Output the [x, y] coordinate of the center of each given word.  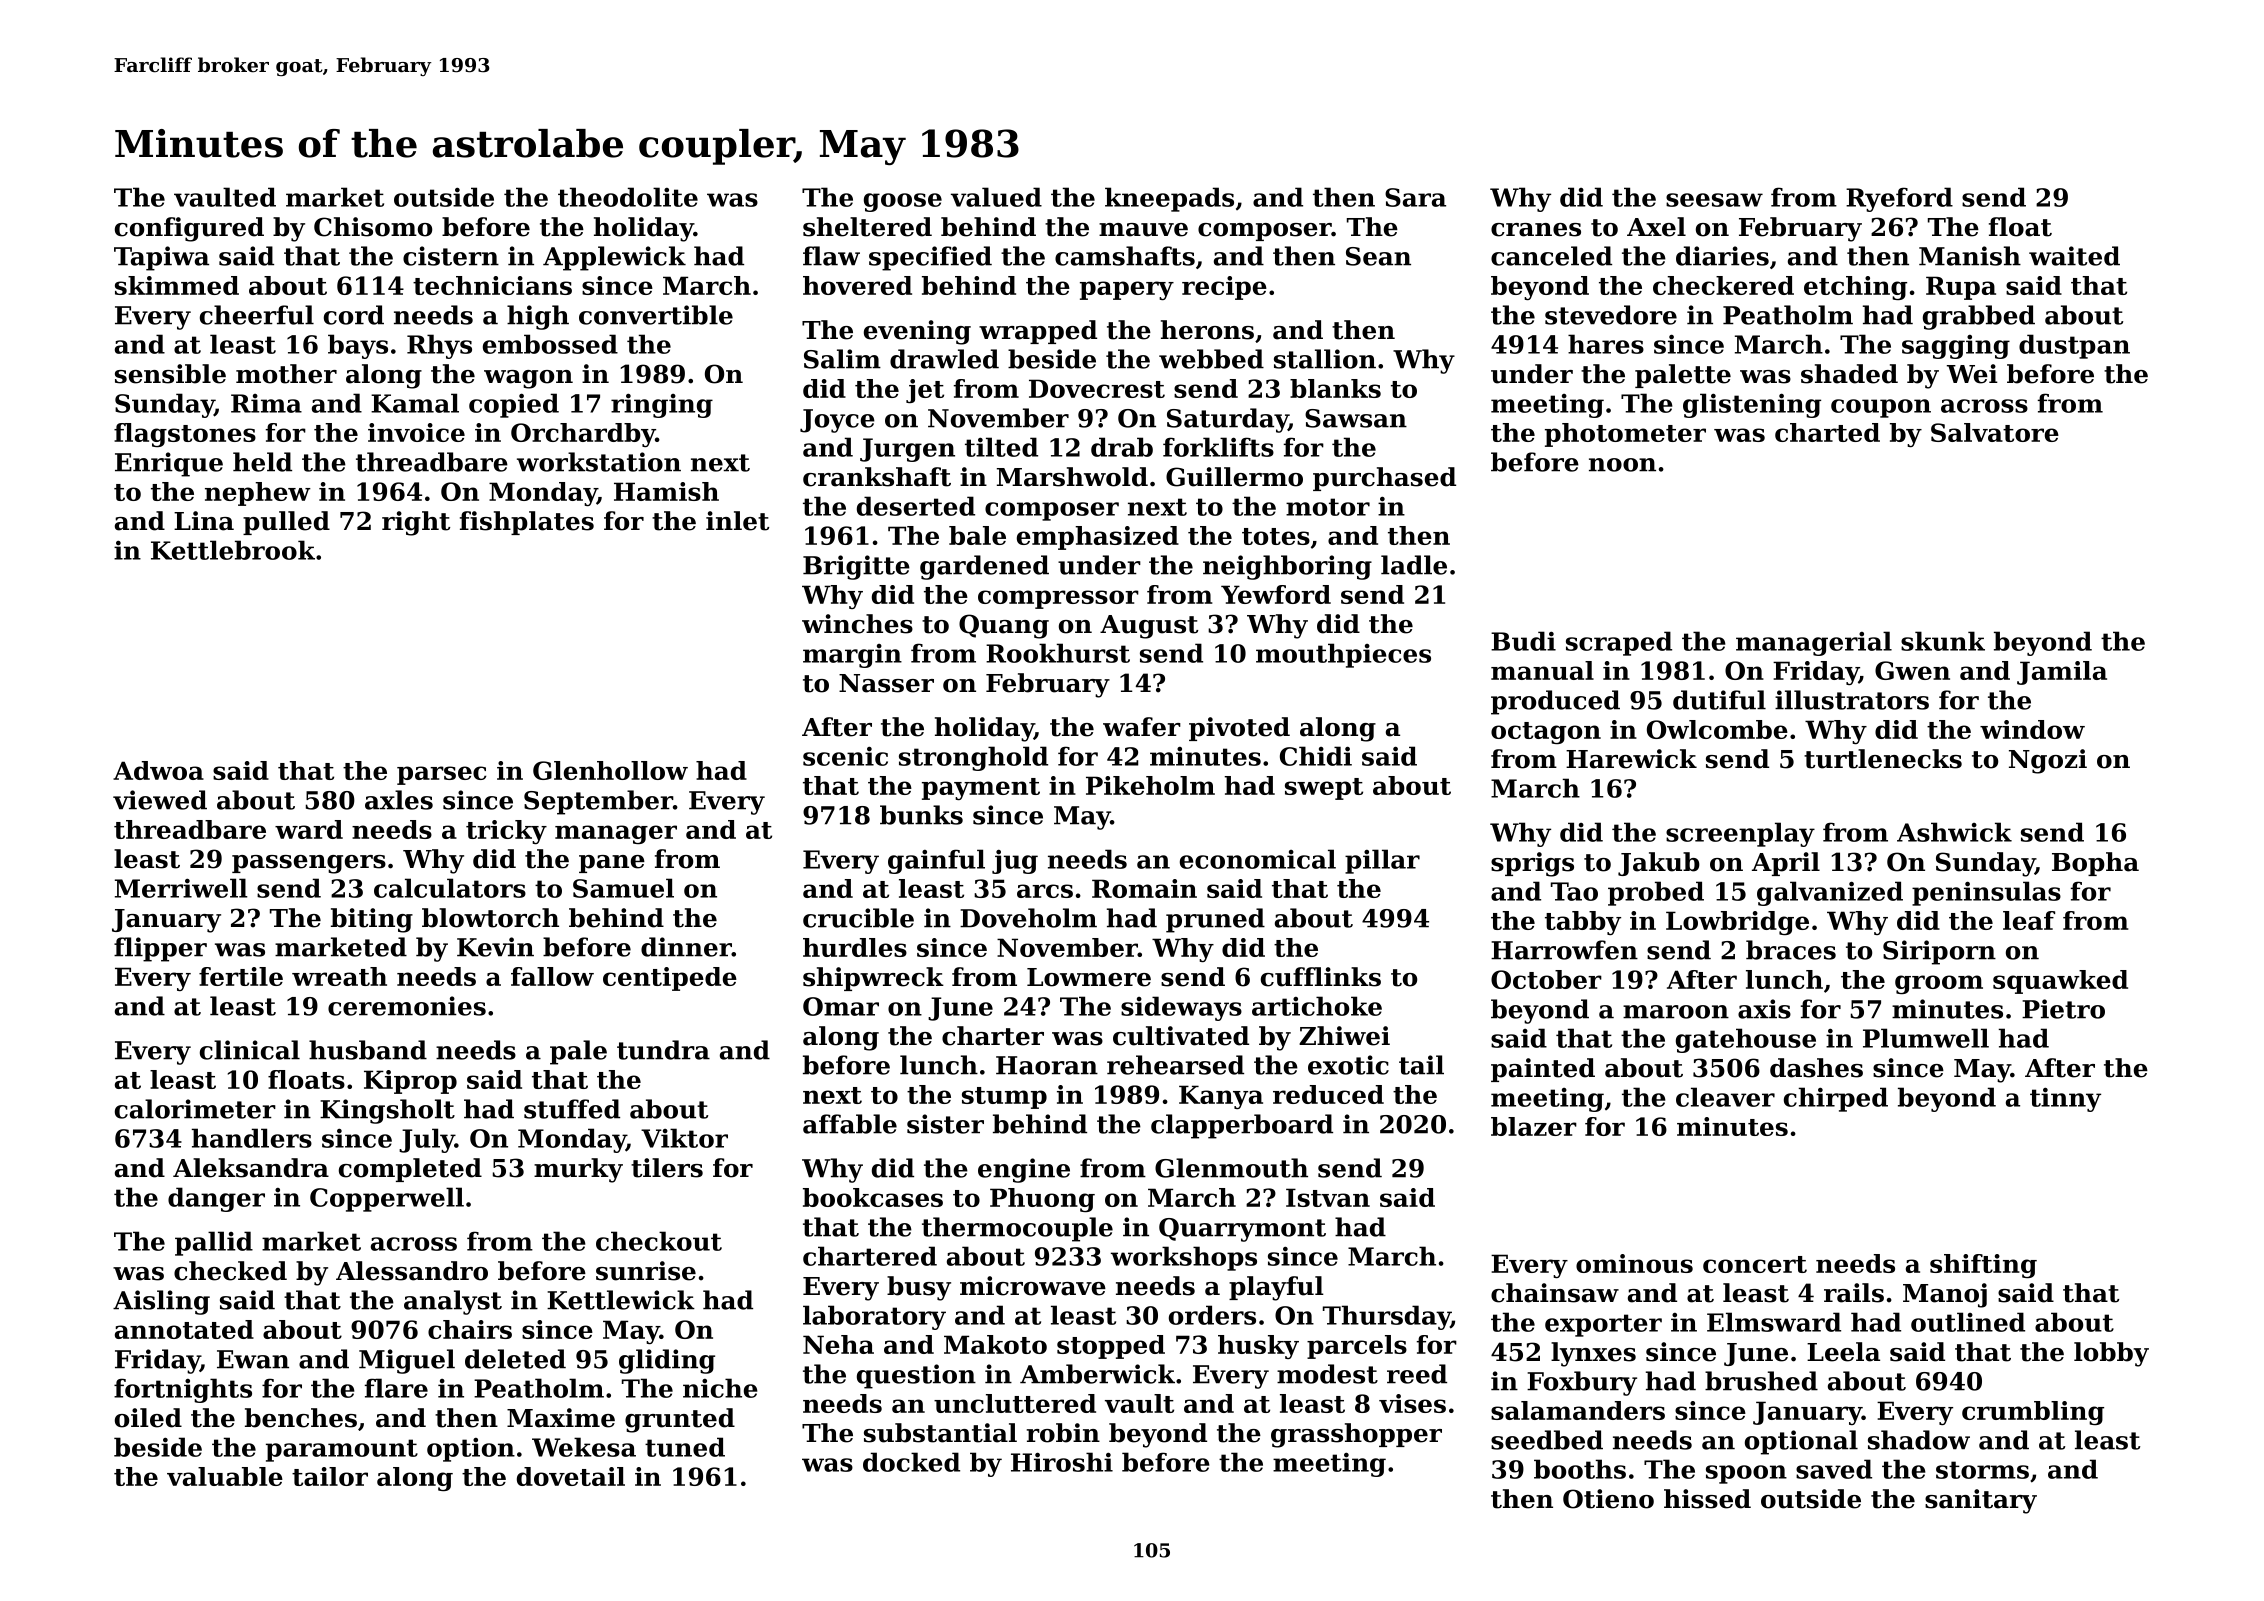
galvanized [1830, 893]
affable [850, 1124]
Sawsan [1356, 418]
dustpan [2074, 346]
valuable [225, 1476]
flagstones [185, 435]
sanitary [1981, 1501]
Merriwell [181, 888]
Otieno [1608, 1499]
